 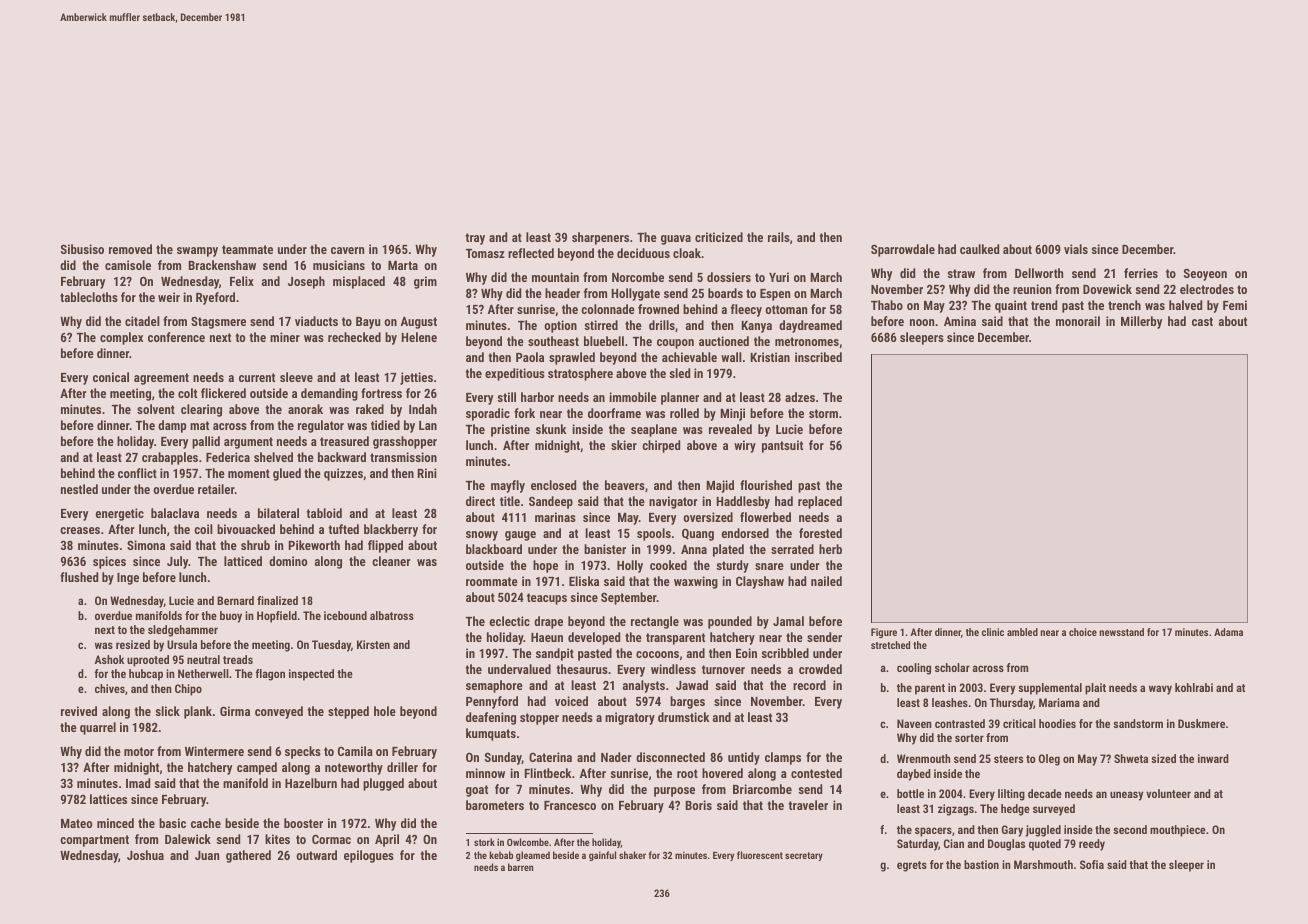 I want to click on stopper, so click(x=539, y=719).
